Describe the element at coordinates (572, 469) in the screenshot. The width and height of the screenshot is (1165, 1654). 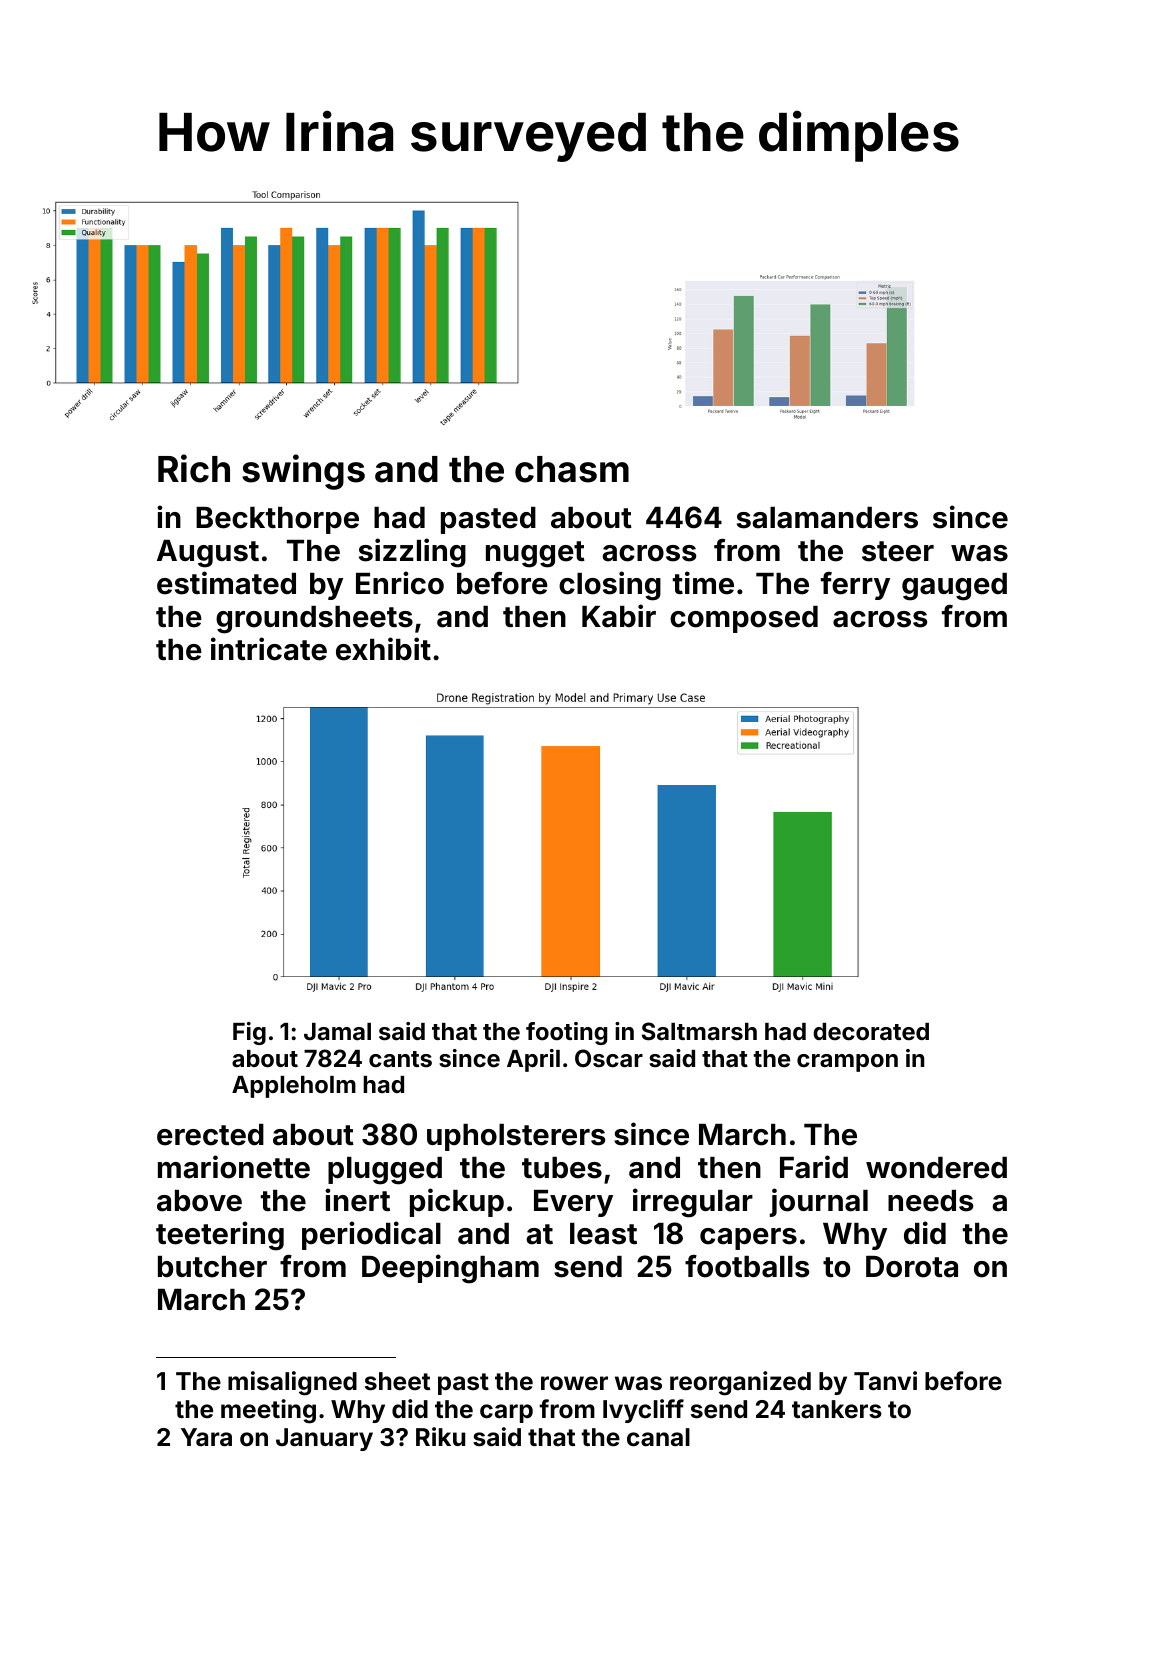
I see `chasm` at that location.
